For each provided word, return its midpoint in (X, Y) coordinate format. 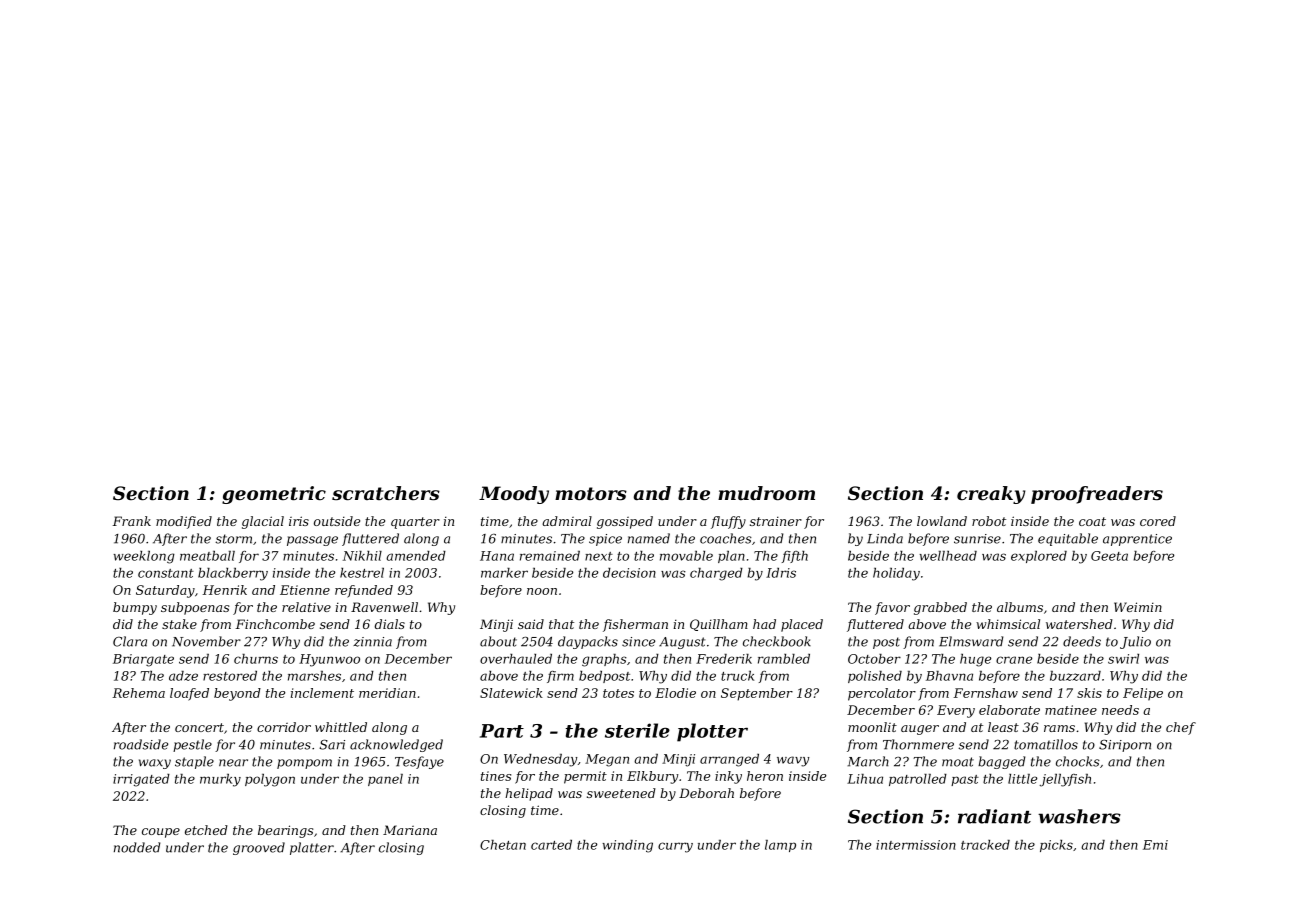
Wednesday (541, 760)
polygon (270, 780)
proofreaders (1097, 495)
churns (256, 659)
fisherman (635, 625)
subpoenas (195, 608)
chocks (1078, 761)
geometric (274, 495)
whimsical (1008, 624)
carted (551, 845)
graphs (604, 660)
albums (1020, 607)
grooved (259, 848)
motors (591, 494)
